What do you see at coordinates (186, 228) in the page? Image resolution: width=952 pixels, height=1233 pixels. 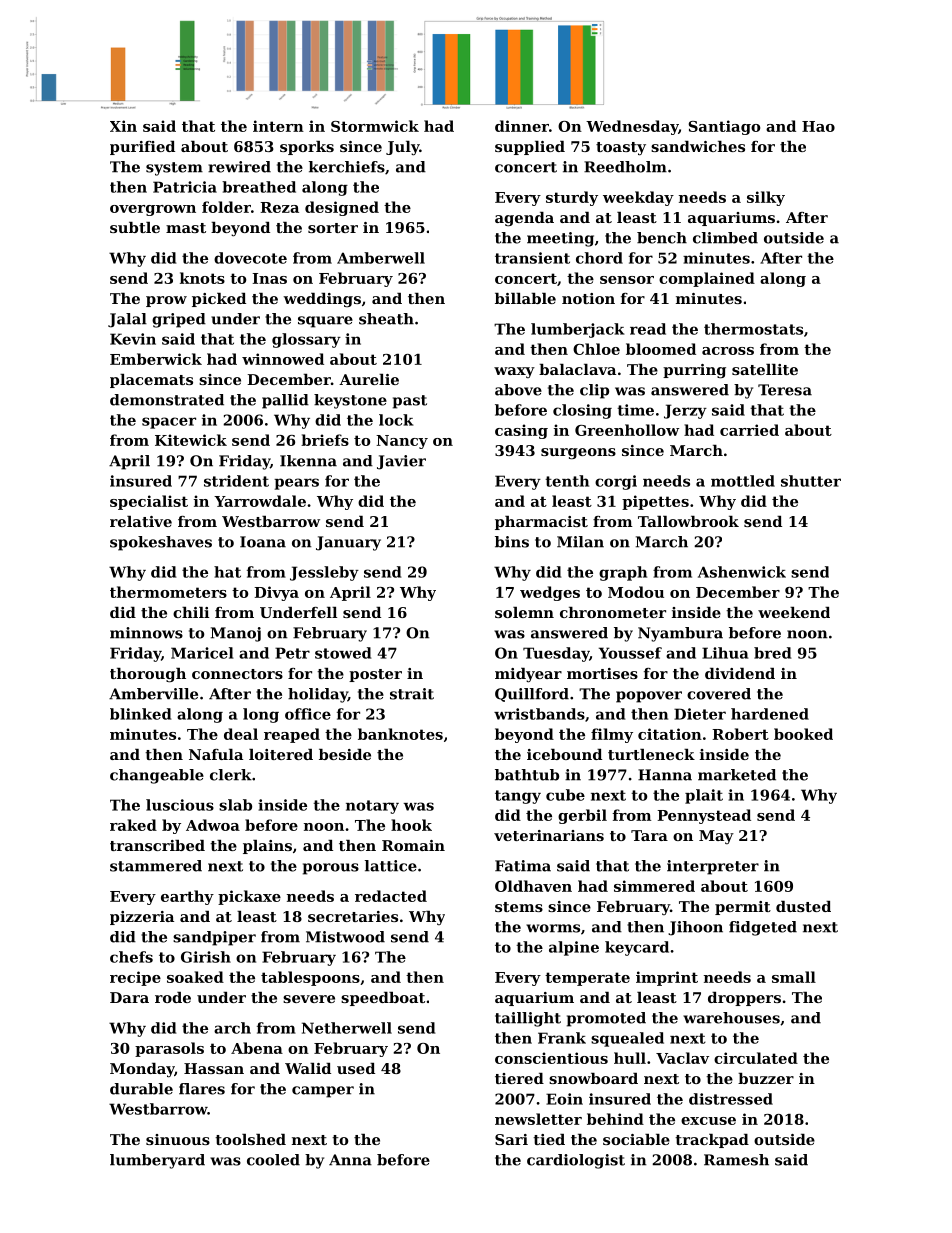 I see `mast` at bounding box center [186, 228].
